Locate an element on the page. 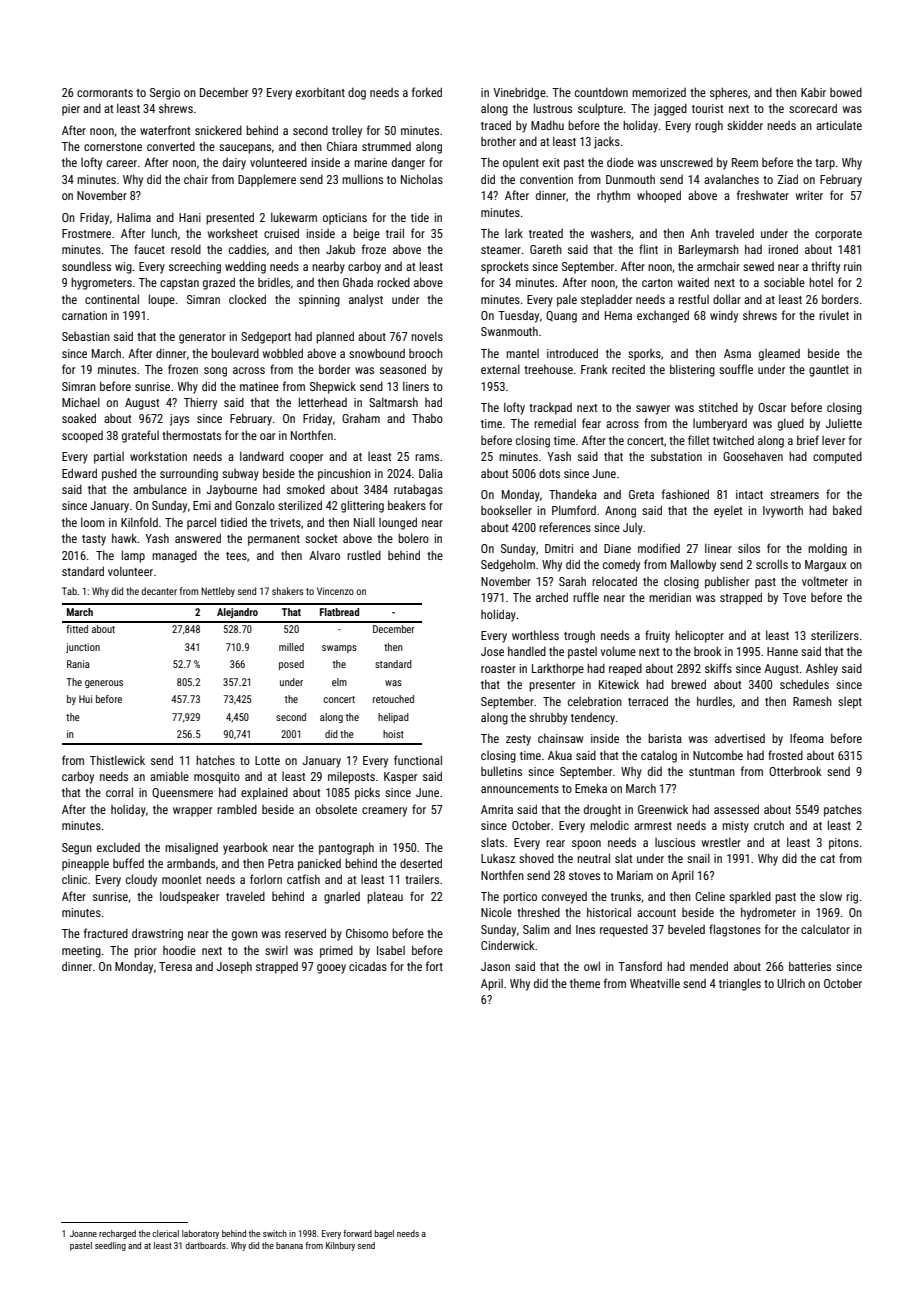 This image has height=1308, width=924. switch is located at coordinates (275, 1233).
